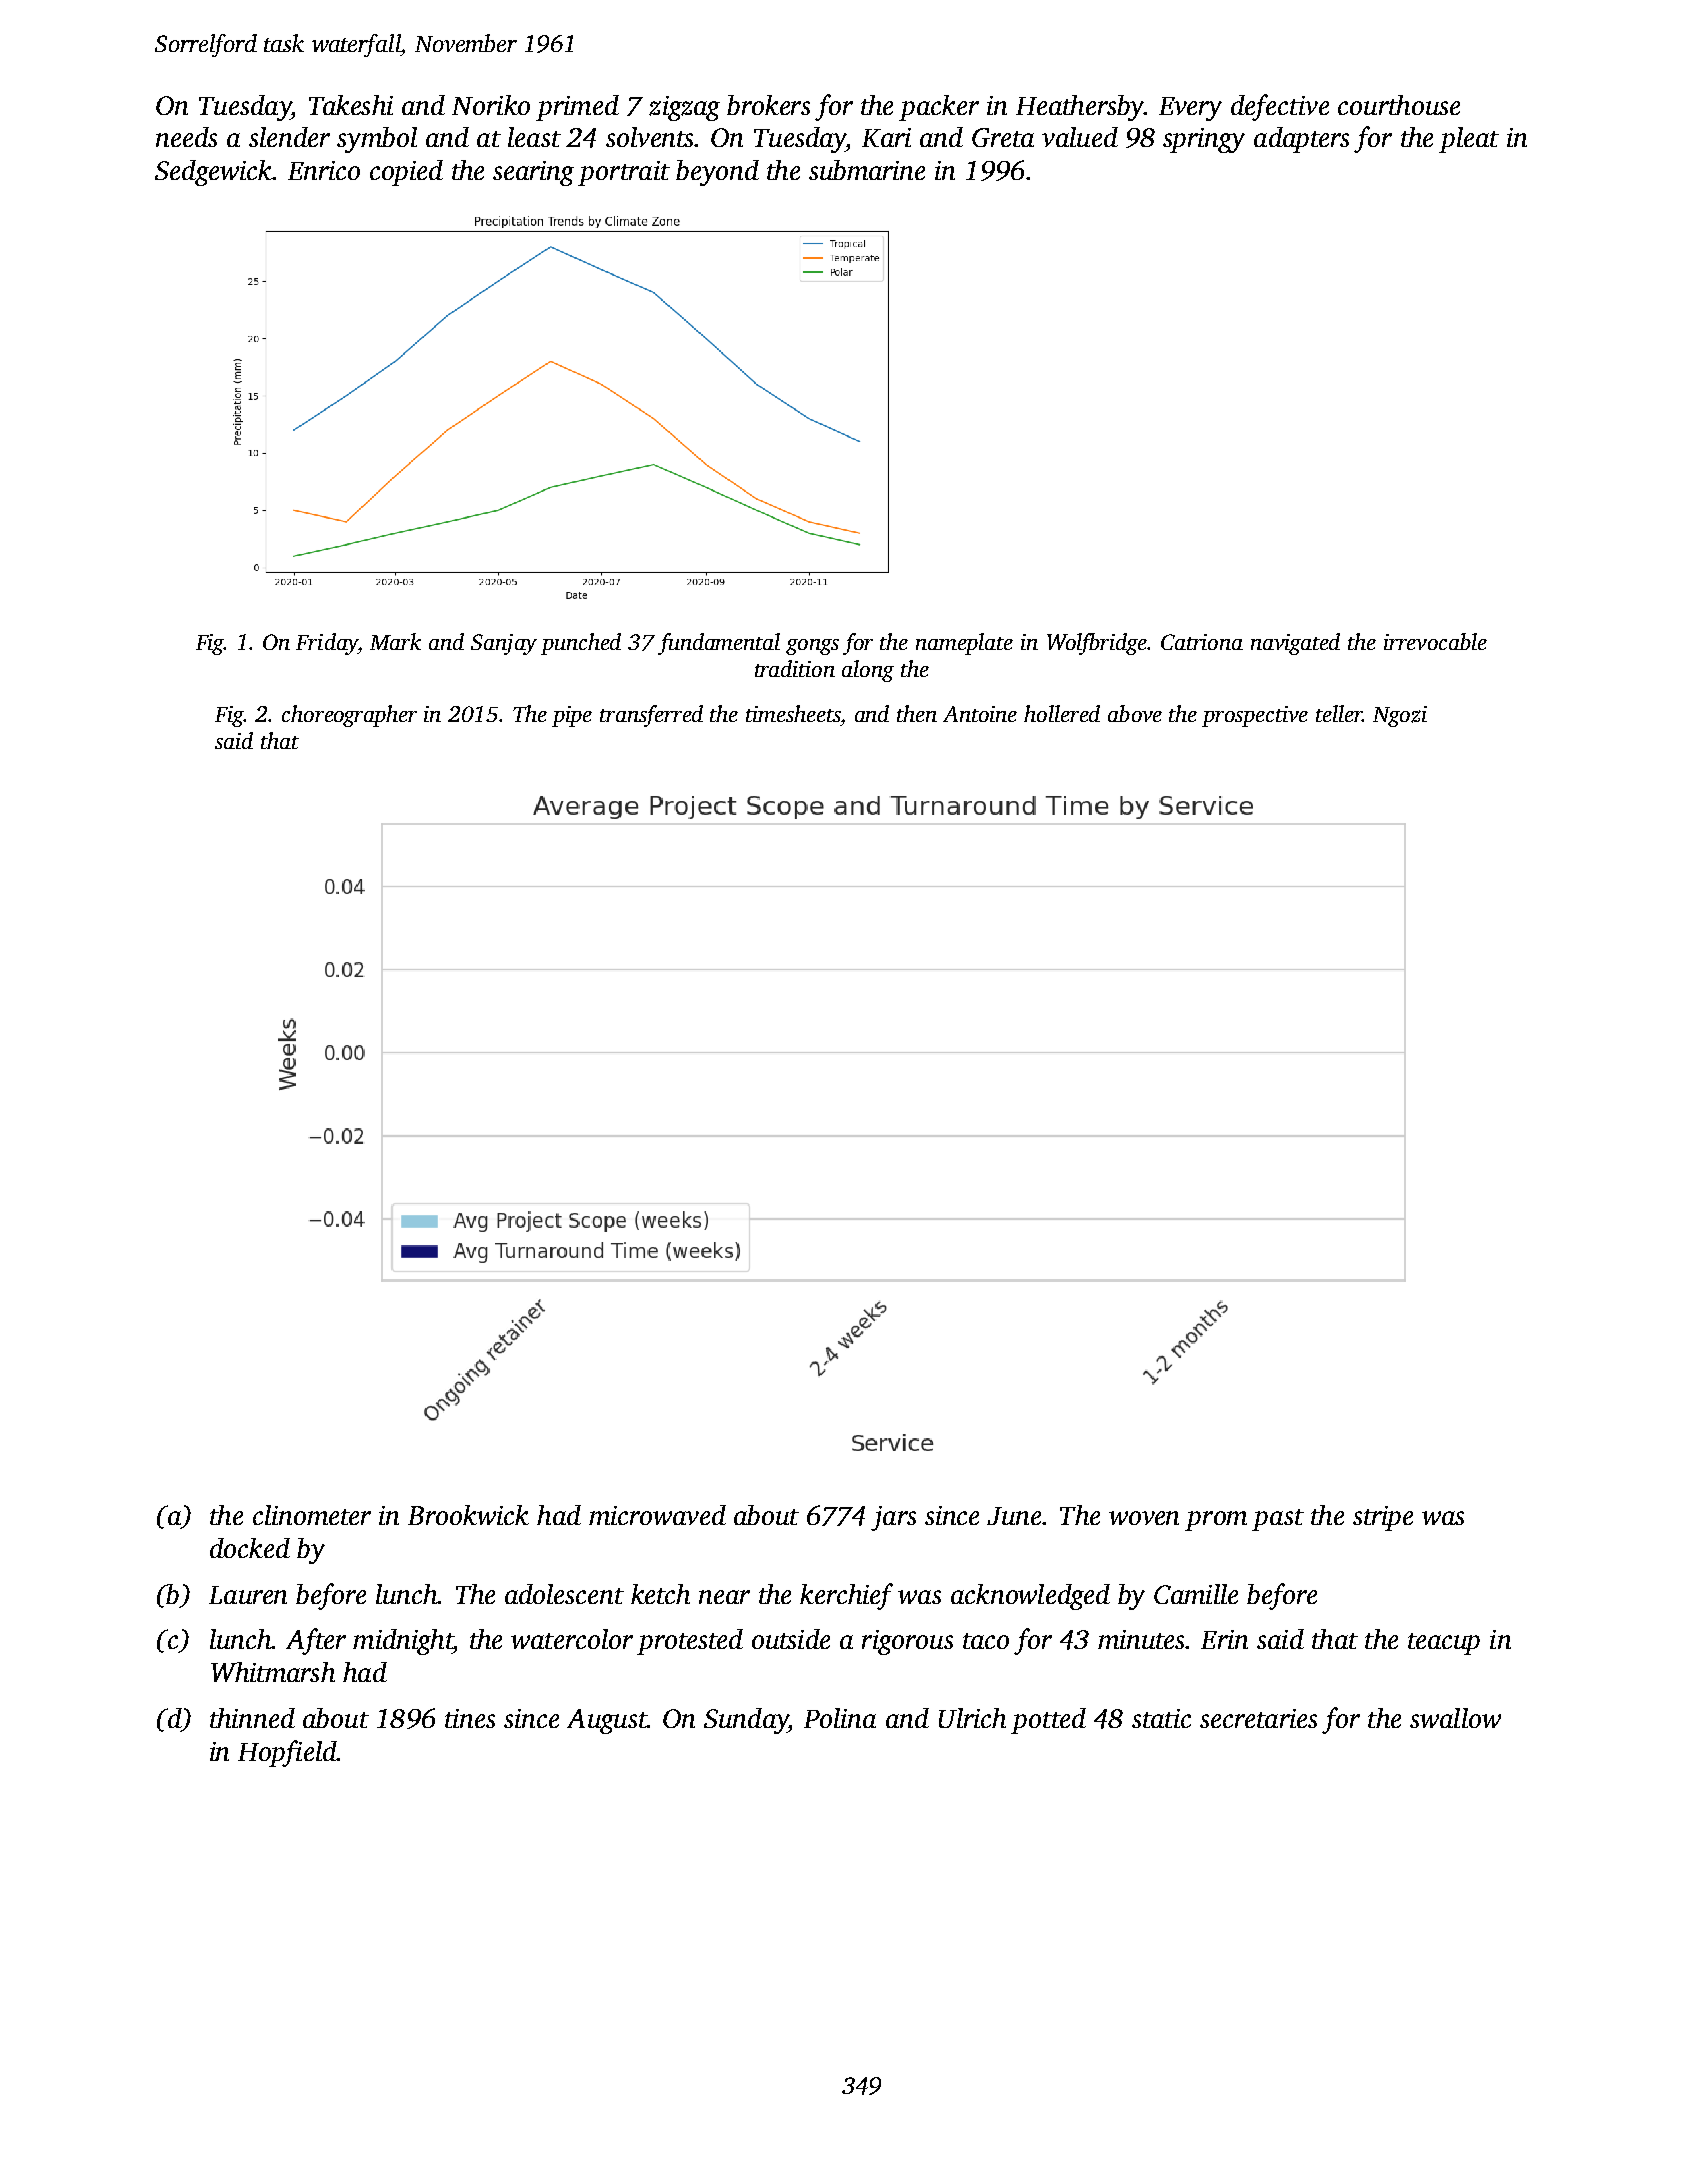  I want to click on prospective, so click(1255, 716).
